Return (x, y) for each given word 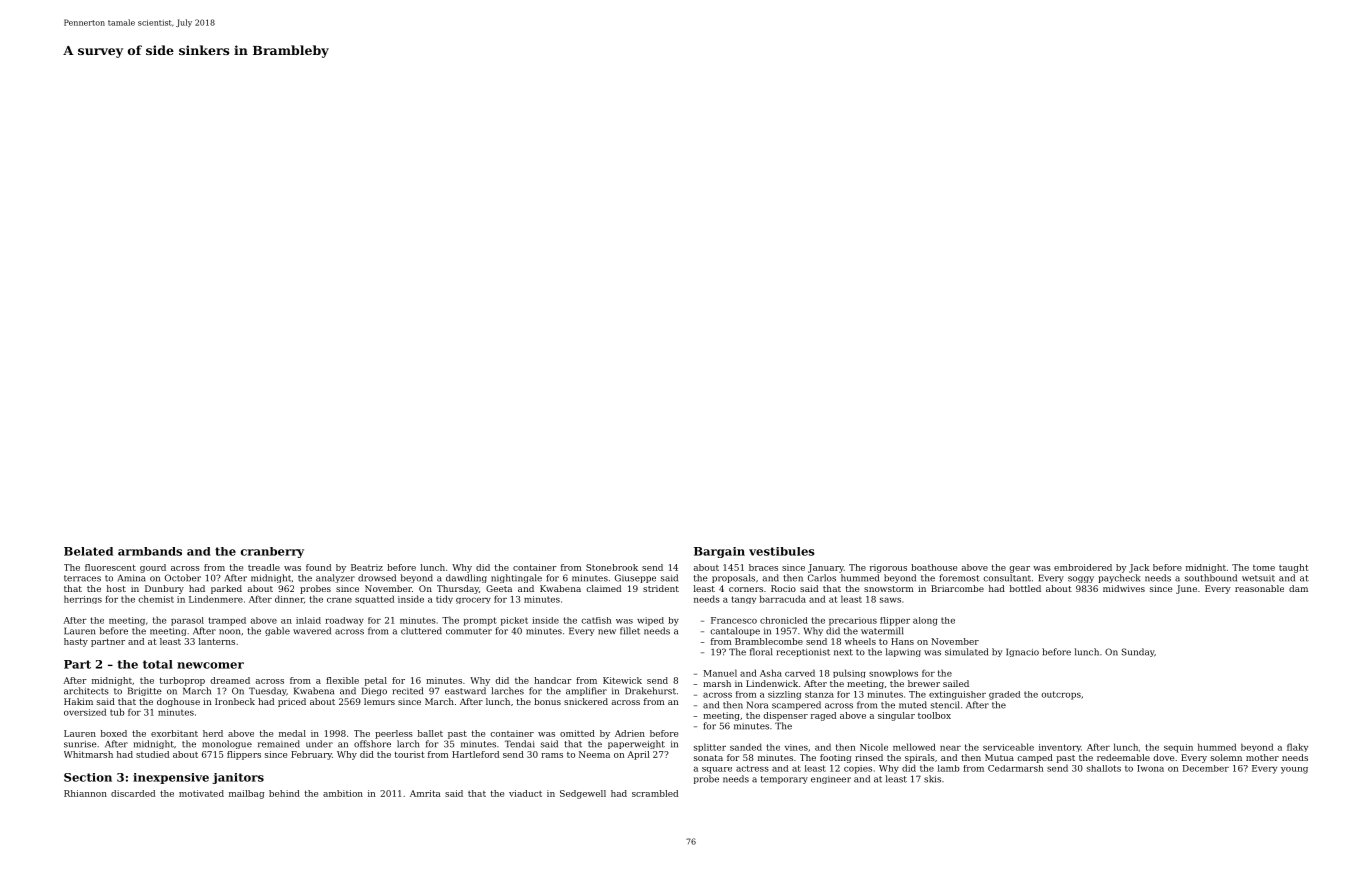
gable (277, 631)
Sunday (1138, 652)
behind (284, 793)
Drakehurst (650, 691)
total (158, 664)
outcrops (1061, 695)
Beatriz (367, 567)
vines (796, 747)
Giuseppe (635, 578)
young (1294, 770)
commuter (469, 631)
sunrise (80, 744)
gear (1019, 569)
